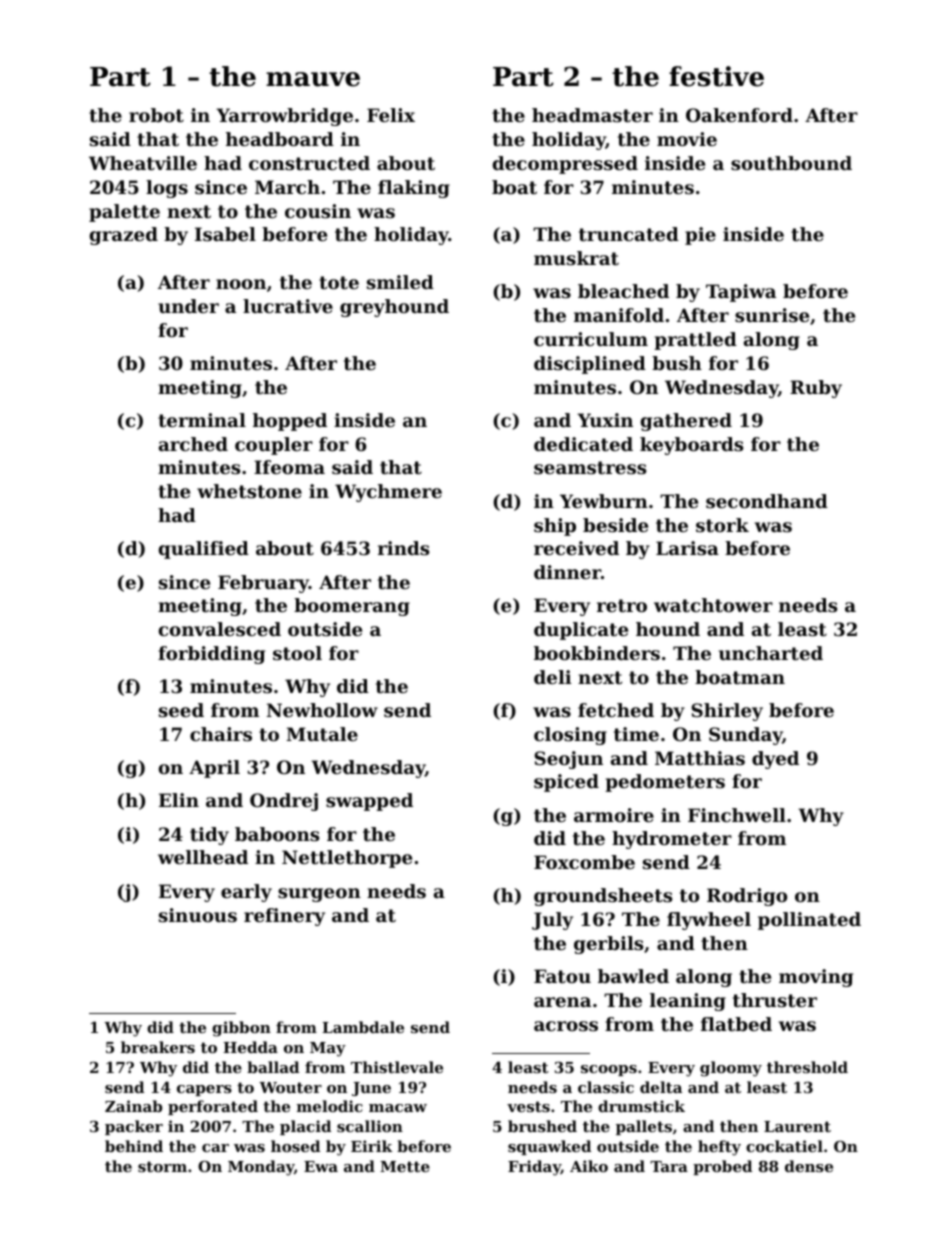 The image size is (952, 1233). Describe the element at coordinates (534, 1168) in the image. I see `Friday` at that location.
